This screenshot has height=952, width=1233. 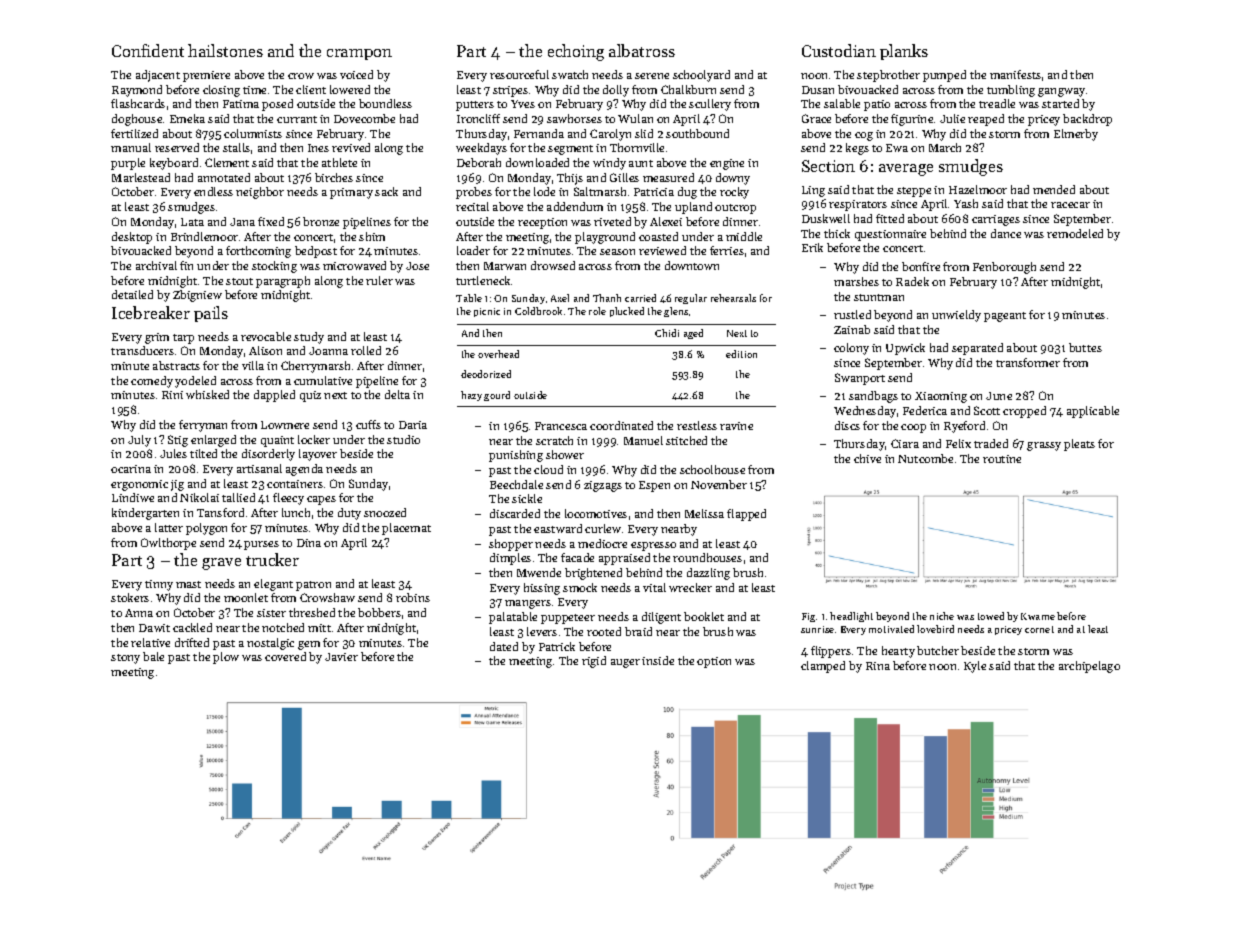 I want to click on hailstones, so click(x=225, y=50).
